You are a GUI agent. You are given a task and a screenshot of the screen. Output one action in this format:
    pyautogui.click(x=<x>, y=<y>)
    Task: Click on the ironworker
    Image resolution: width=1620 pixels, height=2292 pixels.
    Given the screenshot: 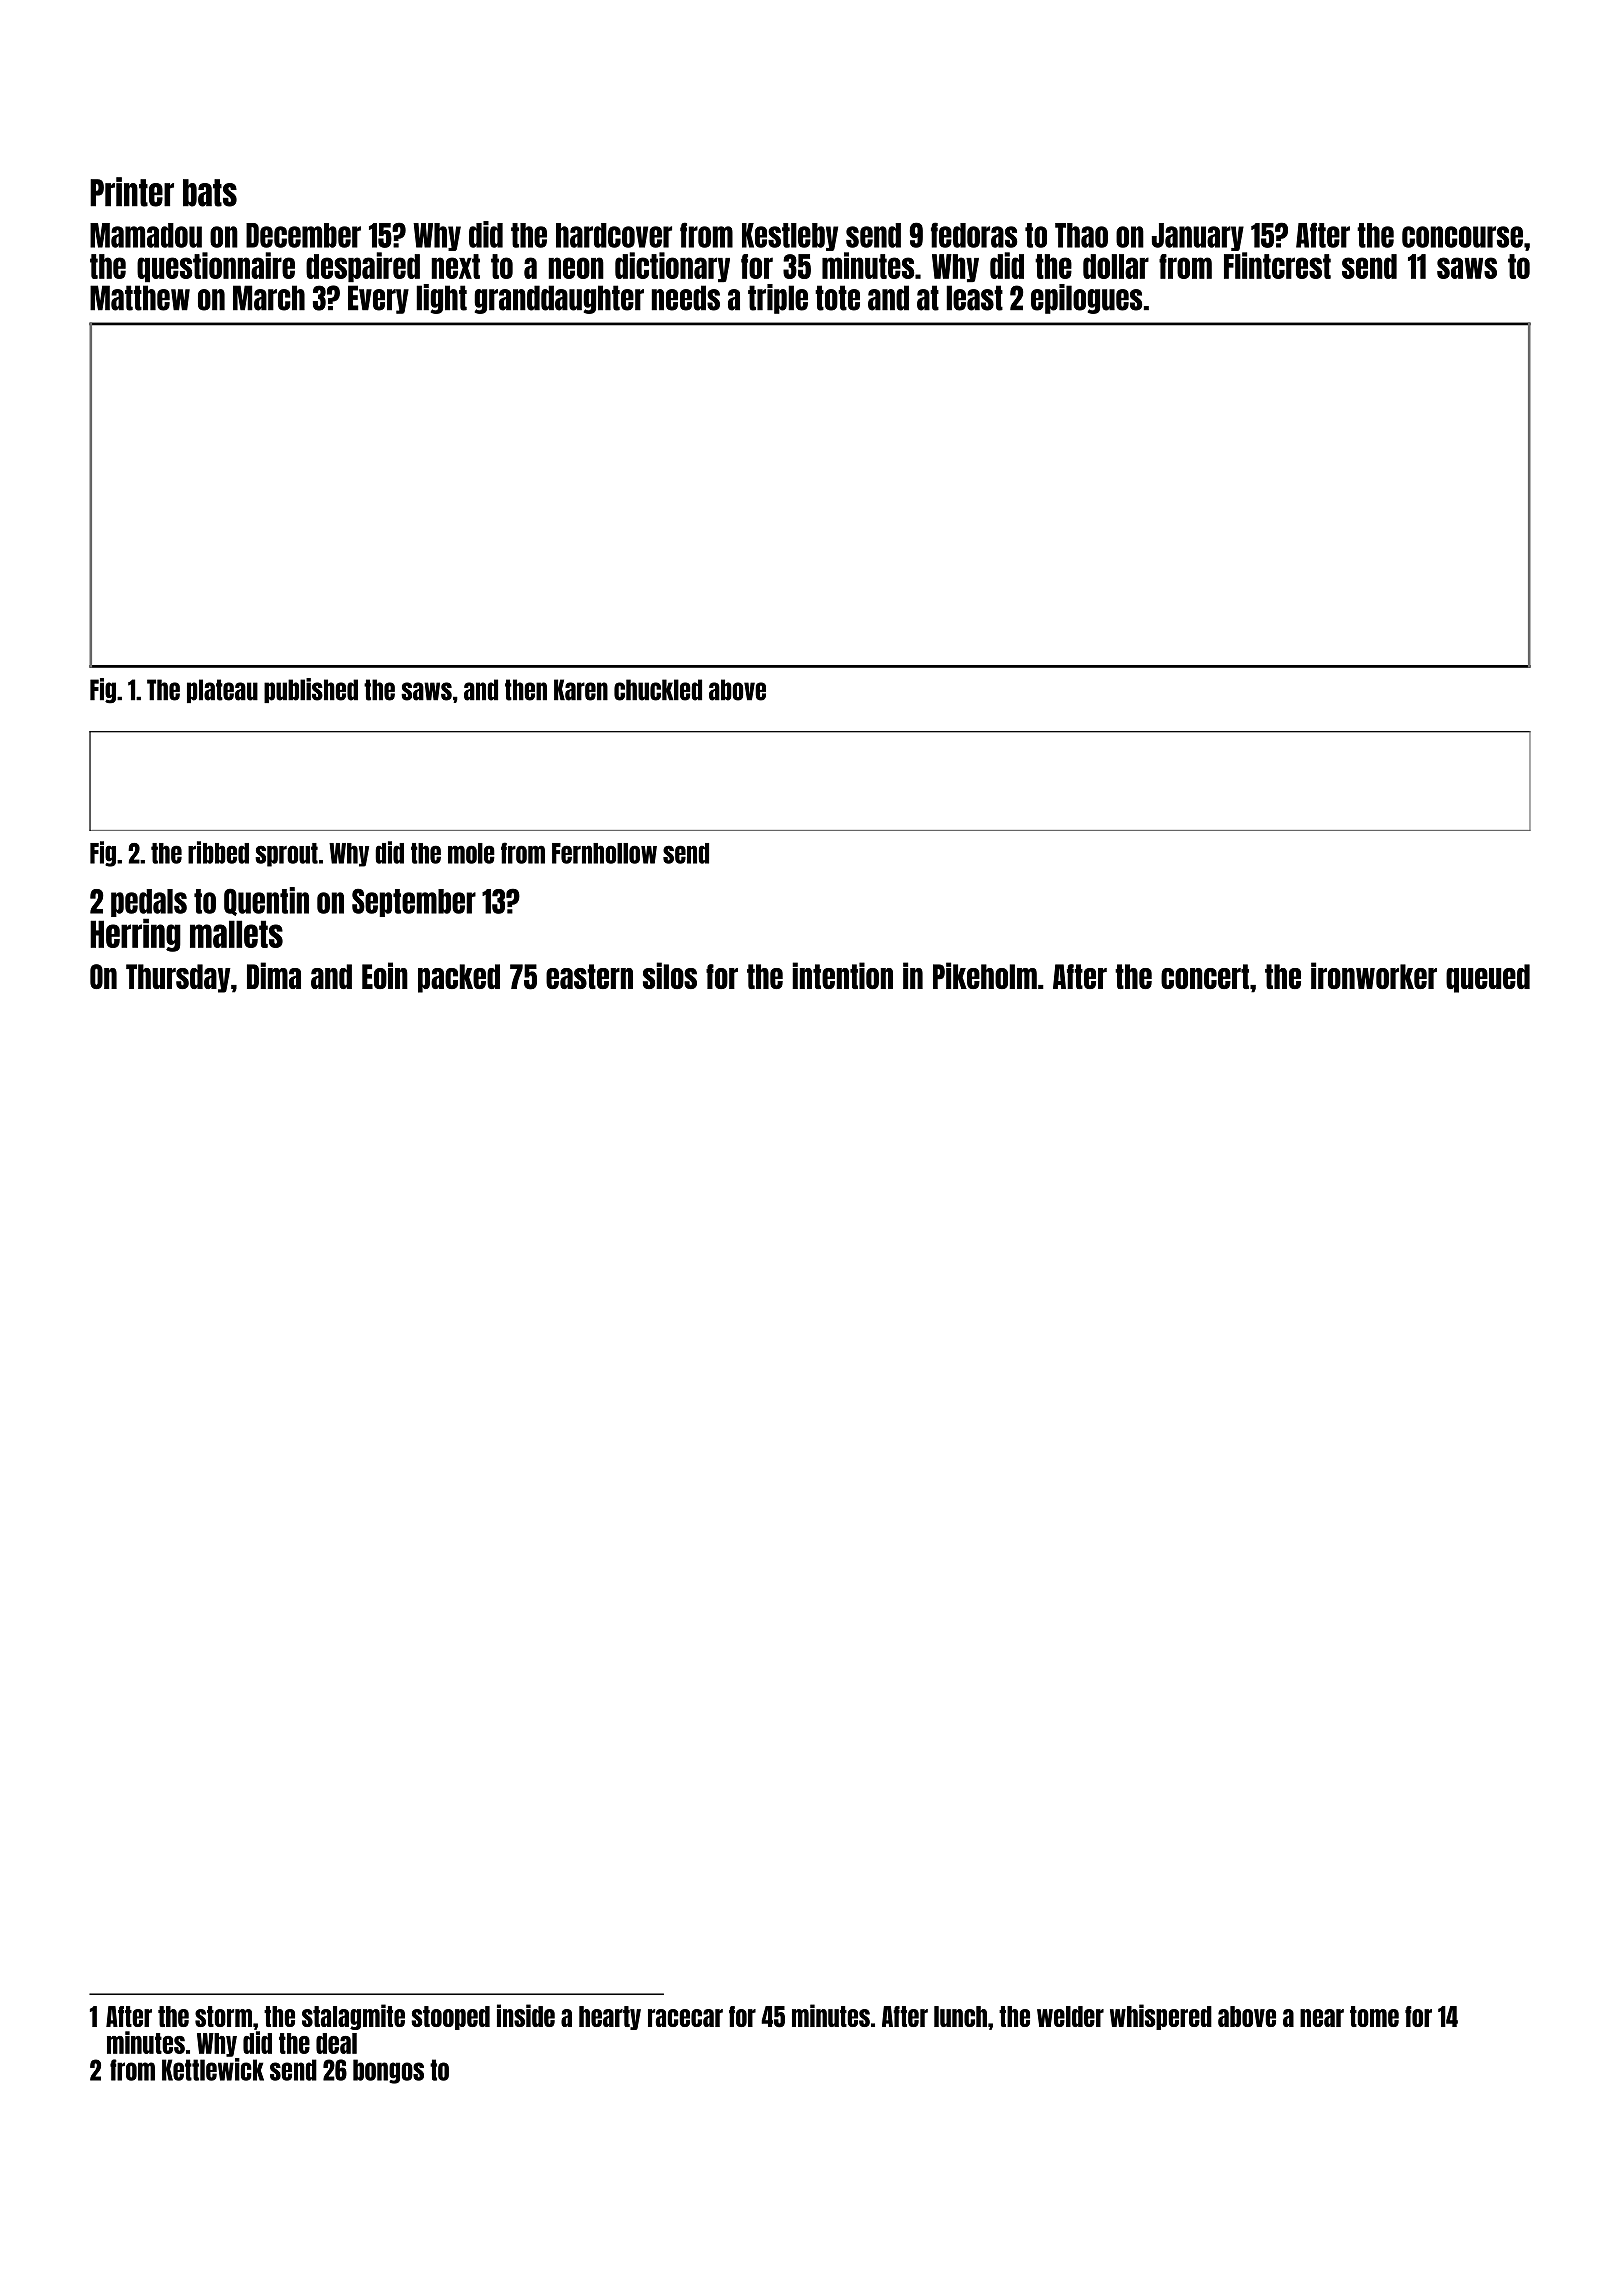 What is the action you would take?
    pyautogui.click(x=1374, y=975)
